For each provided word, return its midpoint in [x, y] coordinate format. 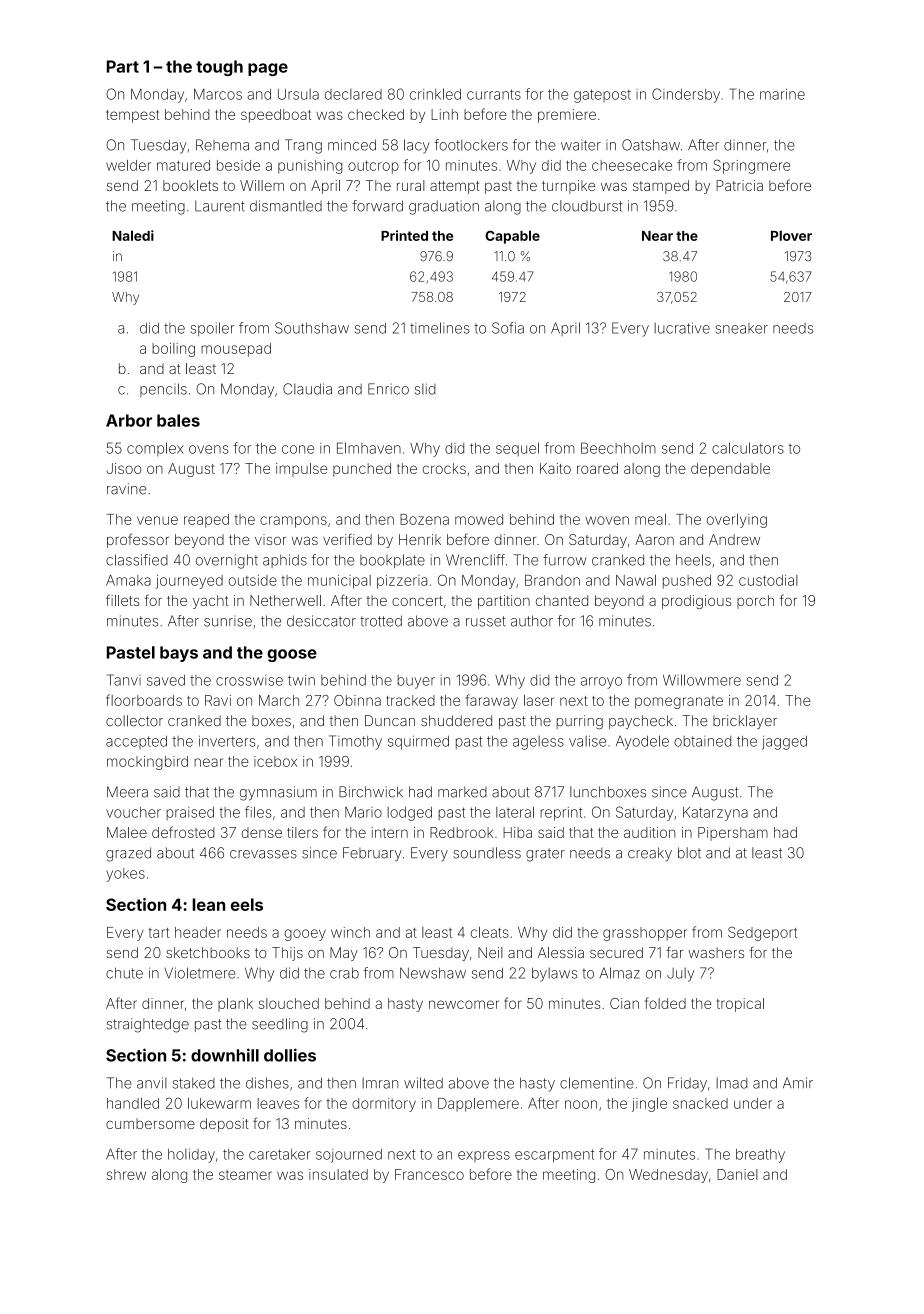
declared [353, 94]
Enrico [388, 389]
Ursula [298, 94]
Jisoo [124, 468]
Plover [791, 235]
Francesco [429, 1174]
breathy [760, 1156]
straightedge [148, 1025]
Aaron [654, 539]
